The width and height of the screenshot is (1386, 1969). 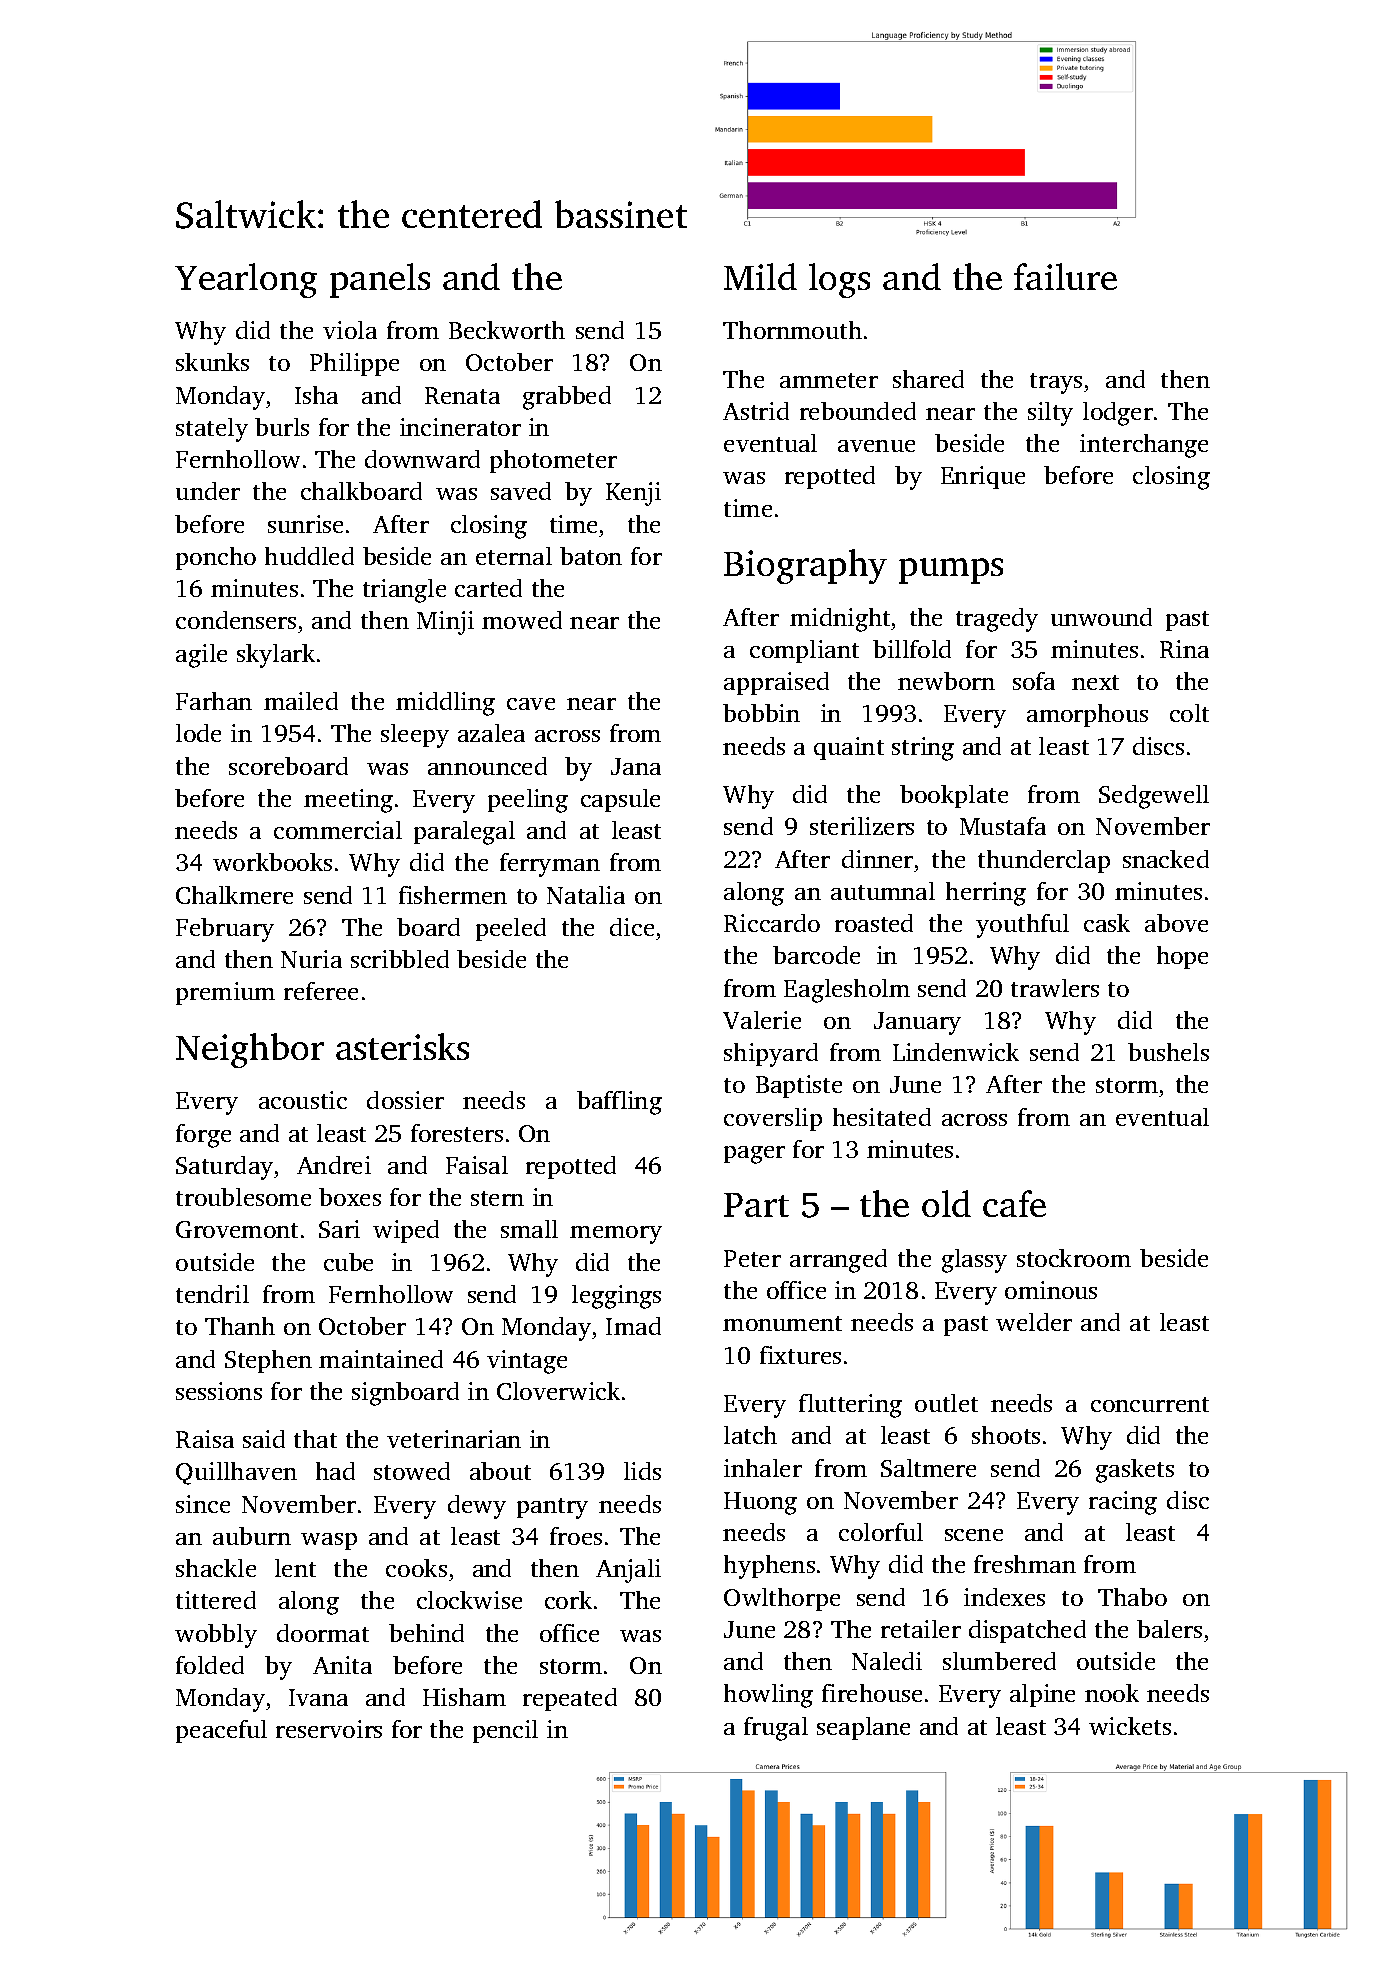 I want to click on Faisal, so click(x=477, y=1165).
